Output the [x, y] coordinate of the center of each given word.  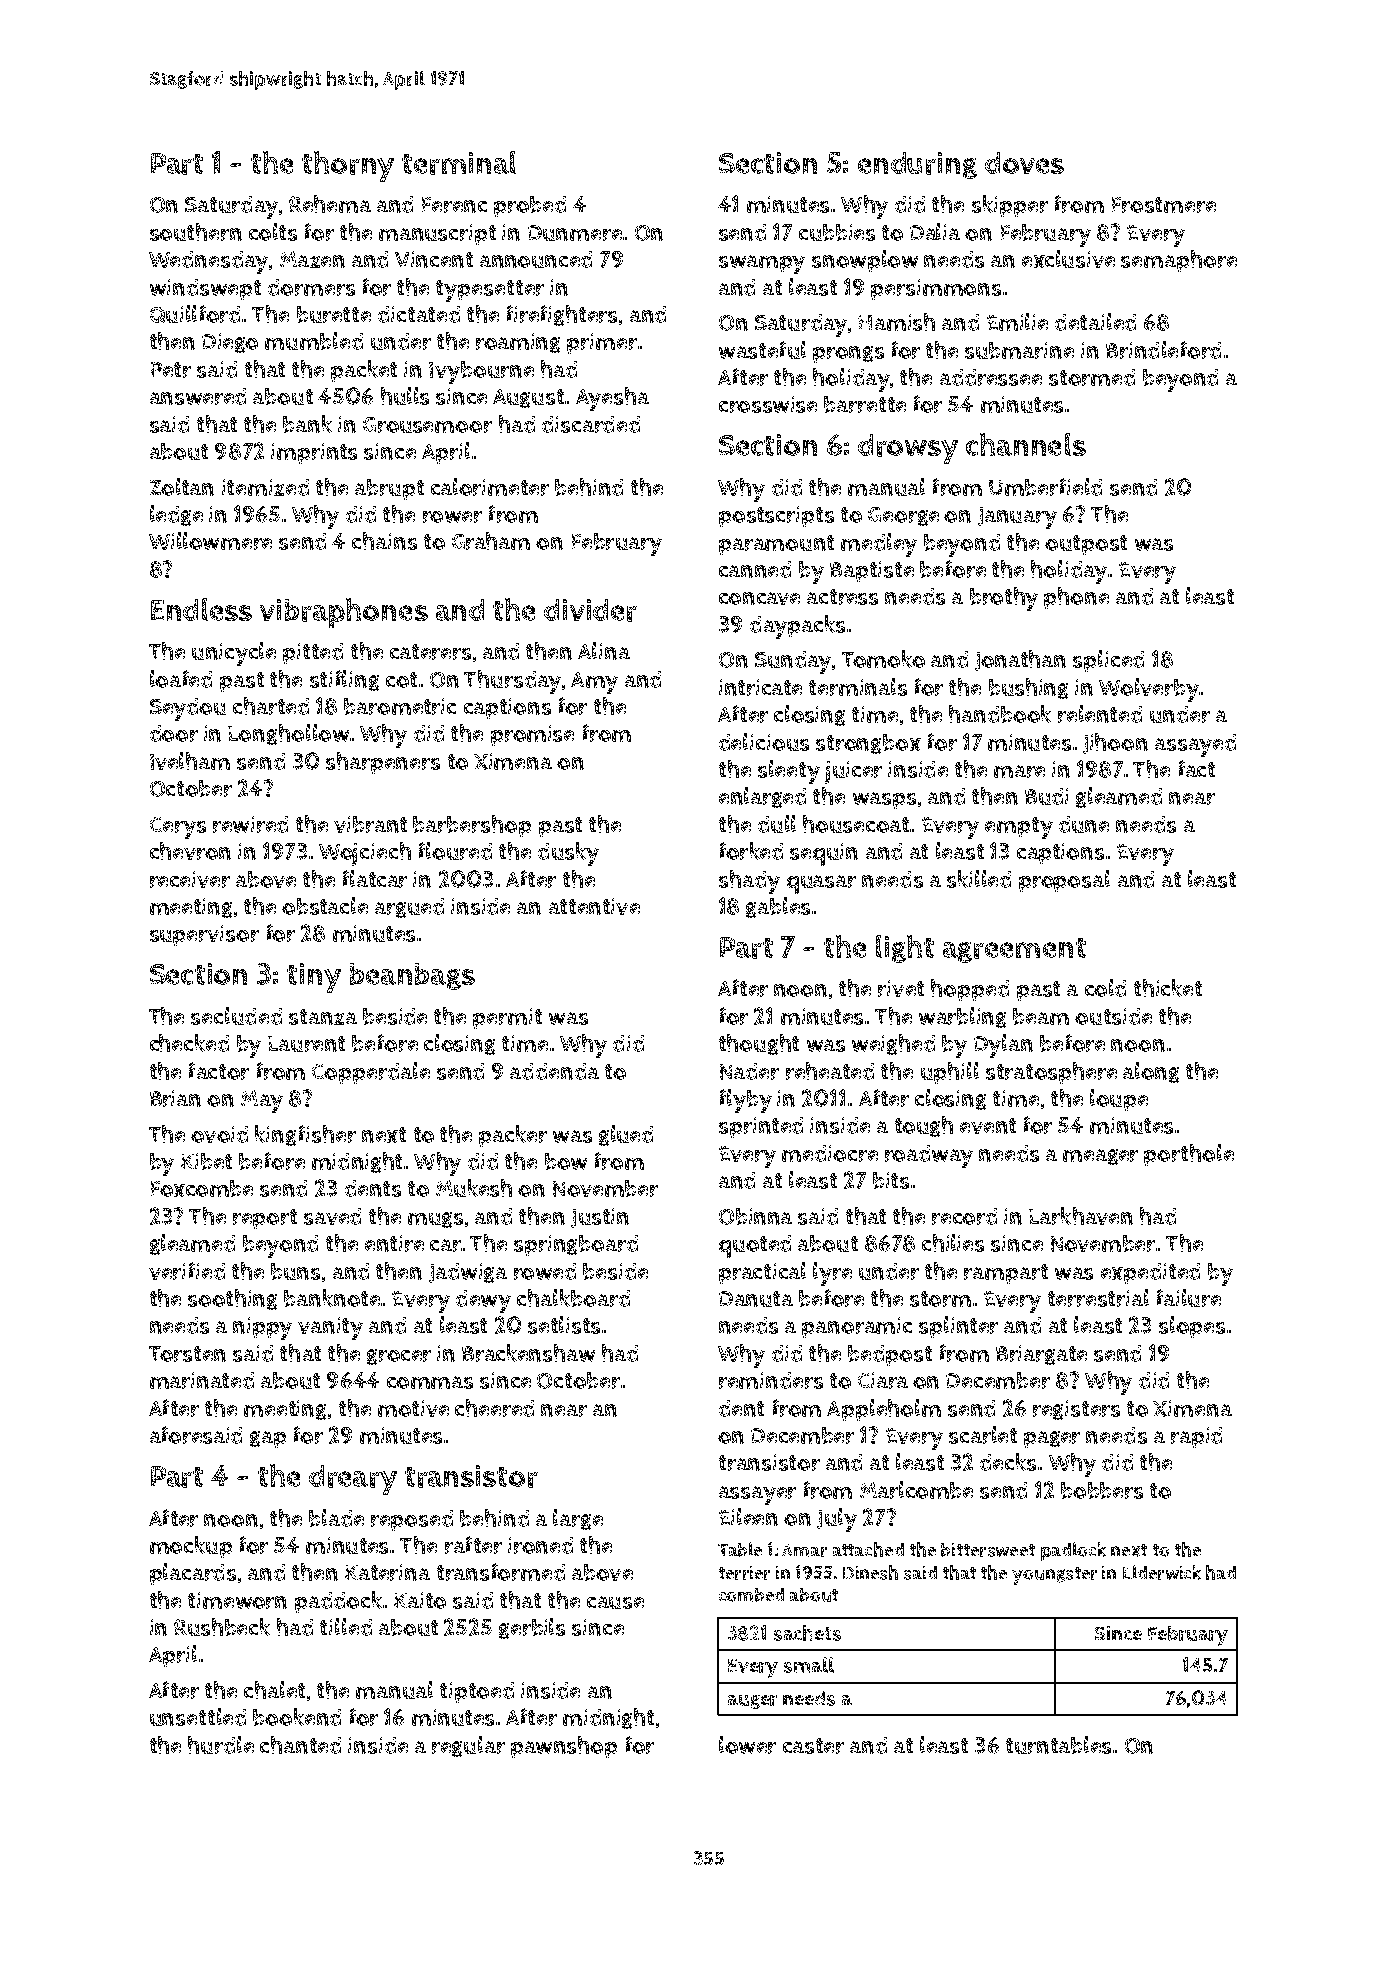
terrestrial [1098, 1298]
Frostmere [1164, 205]
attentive [594, 906]
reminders [771, 1380]
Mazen [312, 259]
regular [468, 1746]
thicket [1168, 988]
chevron [190, 851]
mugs [435, 1220]
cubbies [837, 232]
